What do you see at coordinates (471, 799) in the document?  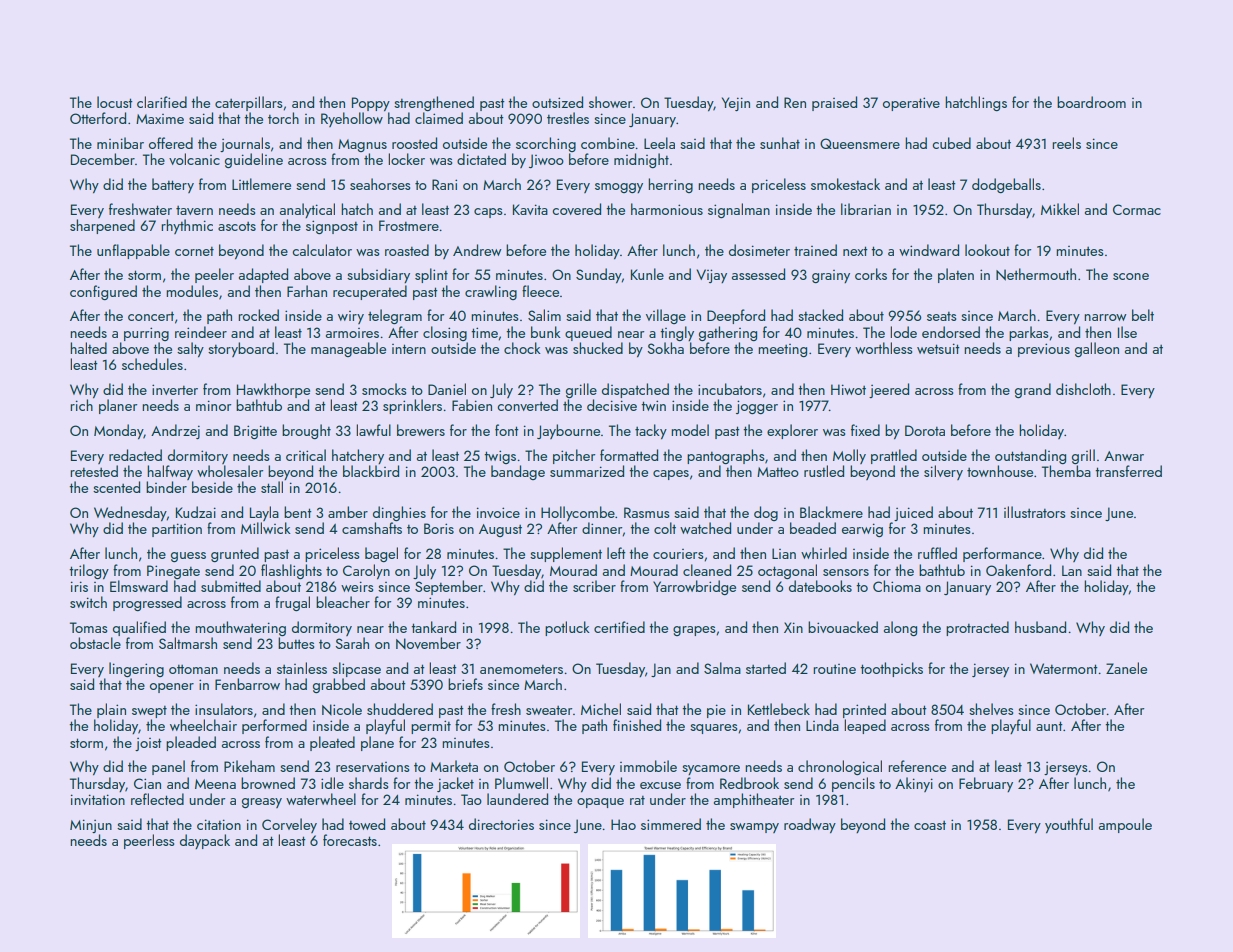 I see `Tao` at bounding box center [471, 799].
